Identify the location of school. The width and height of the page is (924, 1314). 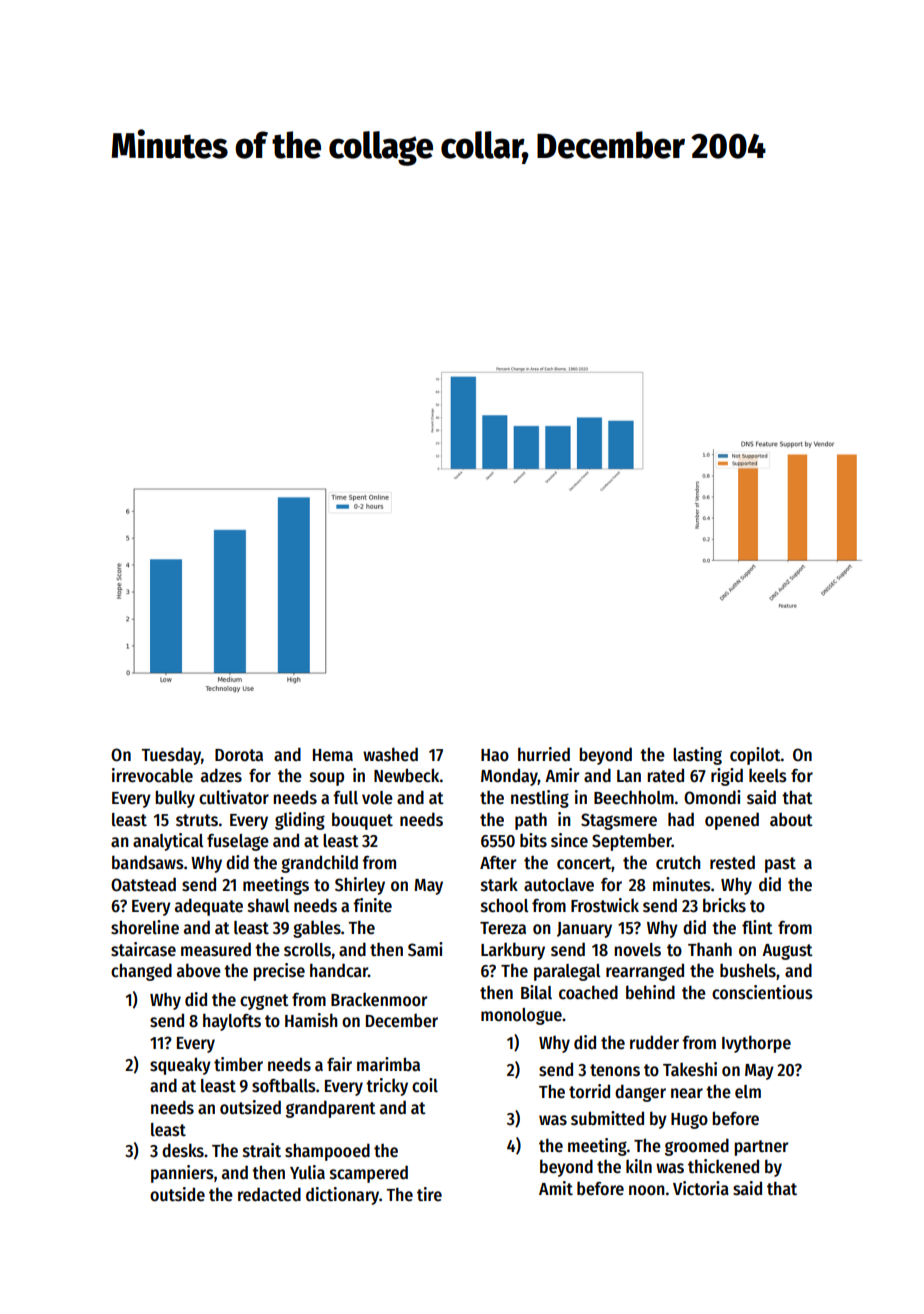
(504, 905).
